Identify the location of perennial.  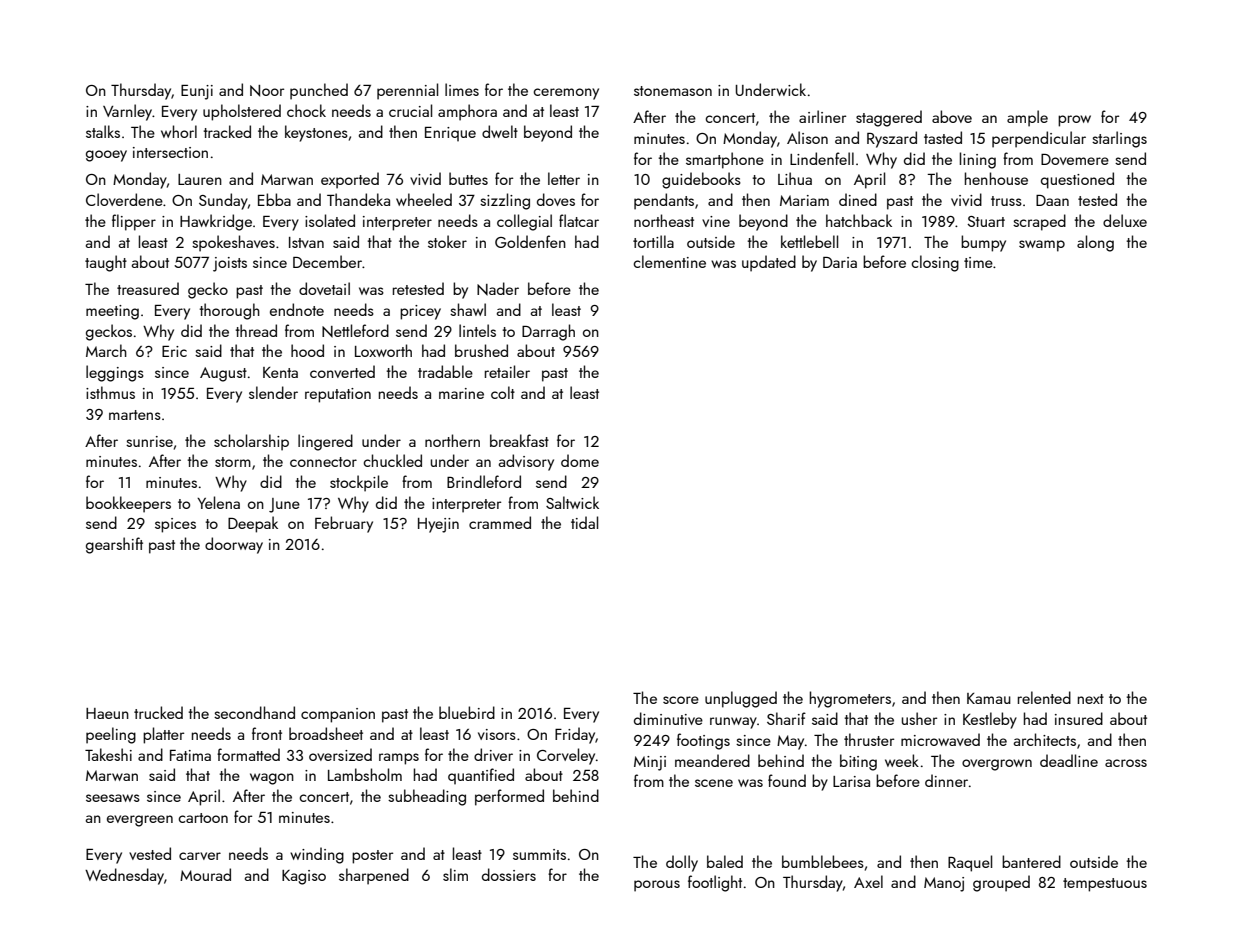
(407, 91).
